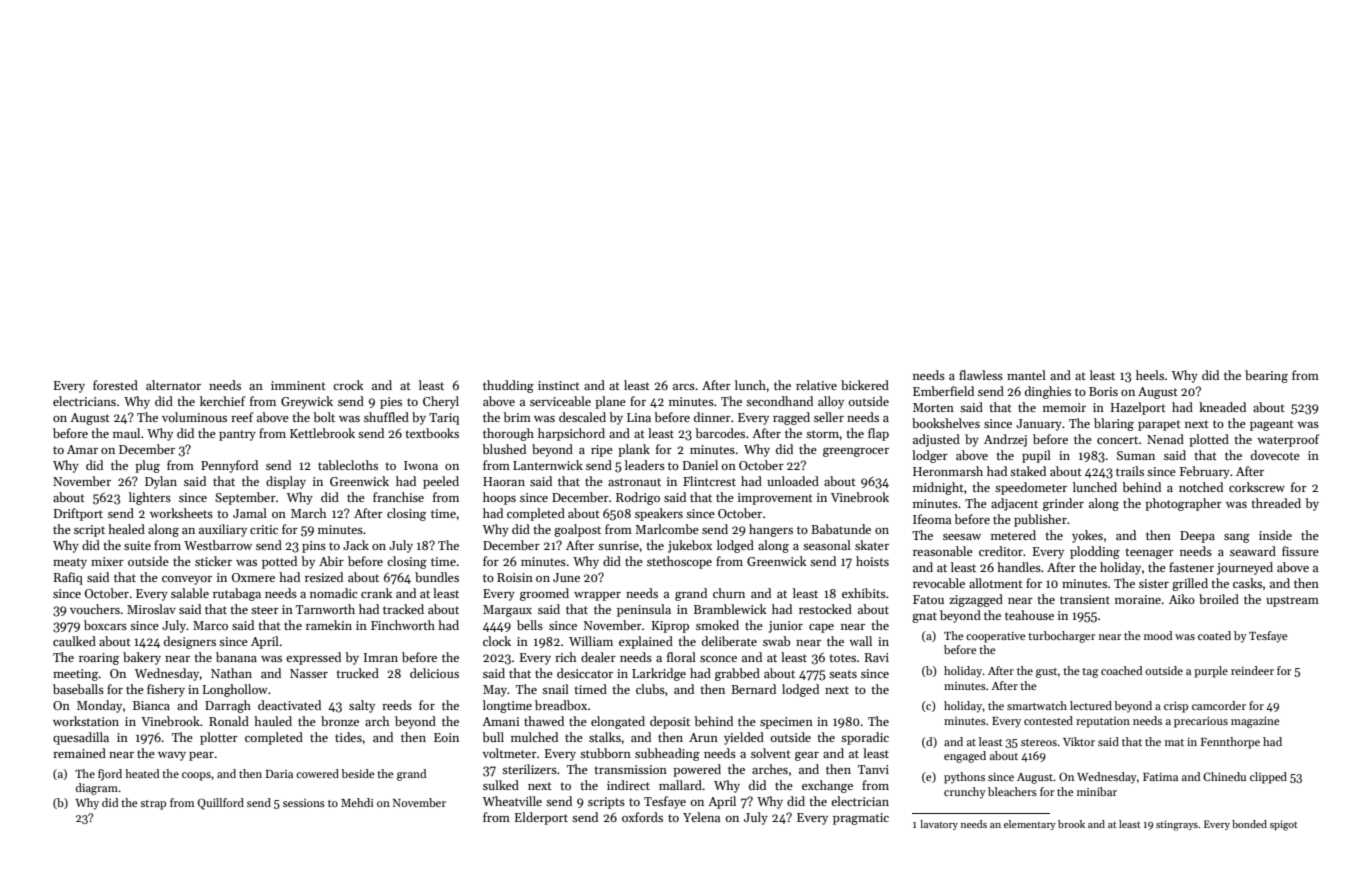 This document has height=887, width=1372. I want to click on Driftport, so click(78, 514).
